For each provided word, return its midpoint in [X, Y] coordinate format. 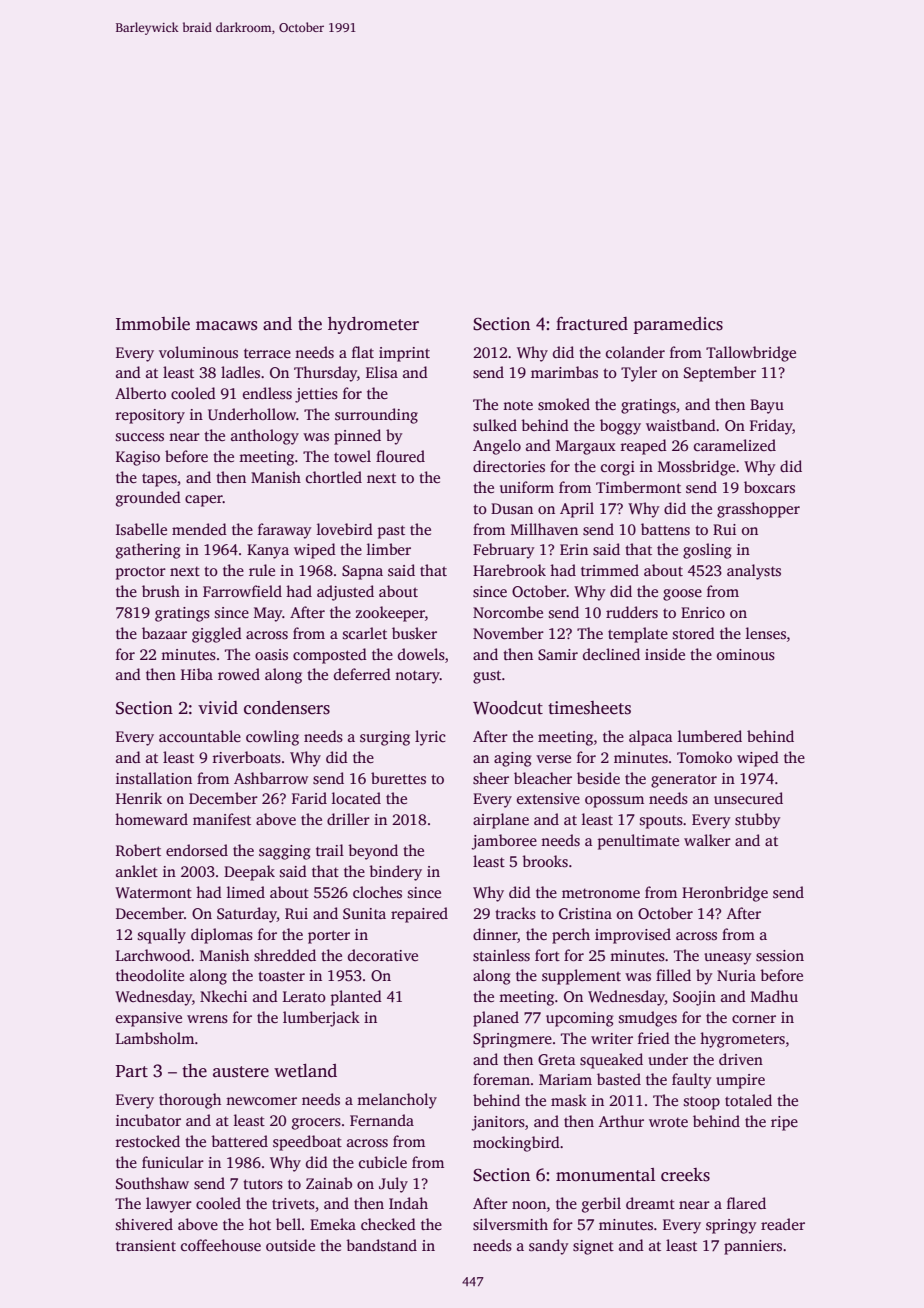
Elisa [382, 372]
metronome [601, 893]
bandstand [381, 1245]
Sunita [364, 914]
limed [246, 892]
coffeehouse [221, 1245]
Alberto [140, 393]
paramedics [678, 325]
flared [746, 1203]
